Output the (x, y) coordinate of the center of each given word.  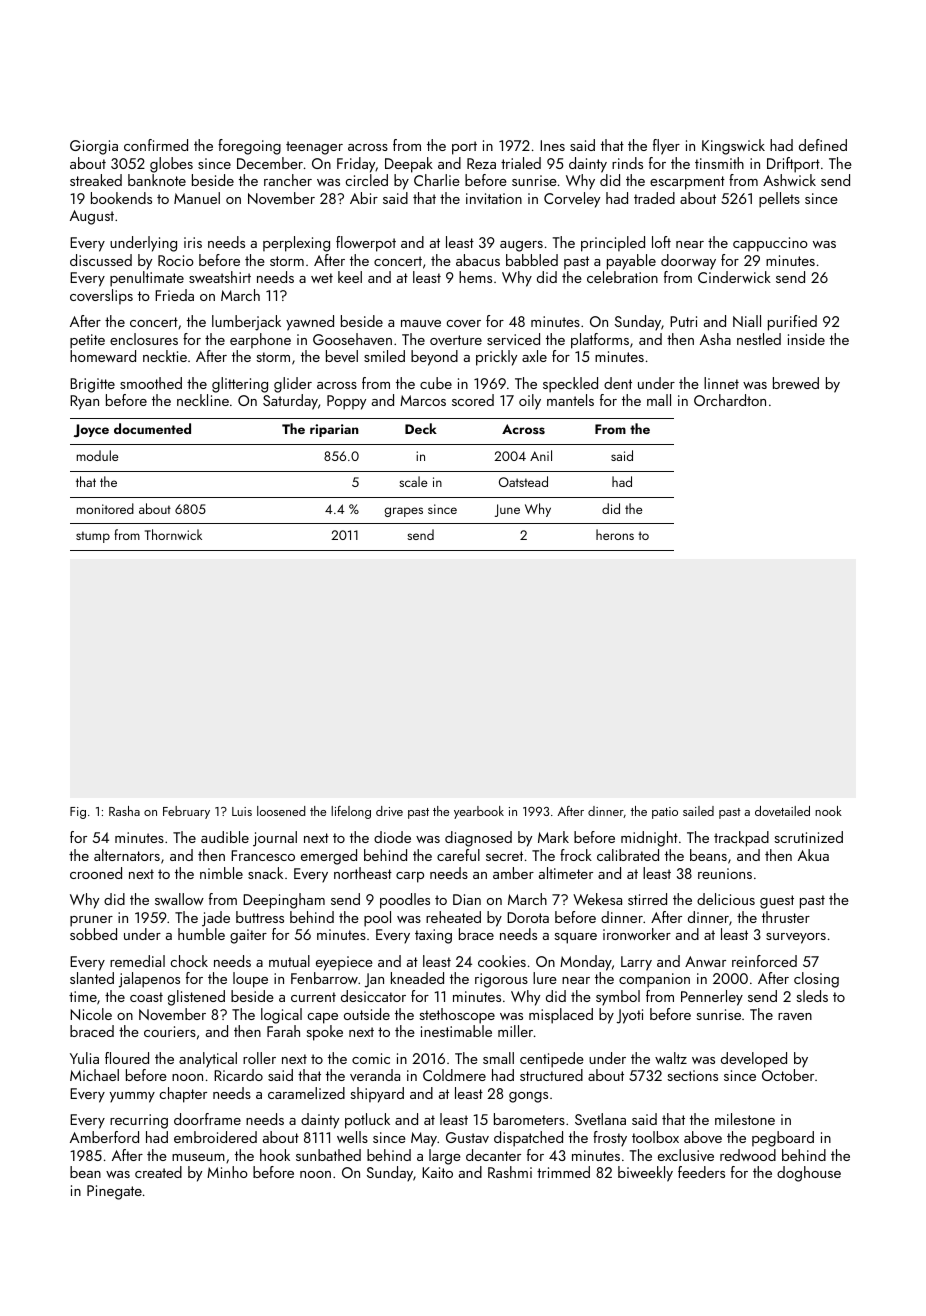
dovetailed (782, 811)
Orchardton (730, 400)
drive (389, 811)
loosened (281, 811)
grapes (404, 512)
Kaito (437, 1172)
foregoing (249, 147)
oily (530, 402)
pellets (779, 200)
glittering (240, 385)
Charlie (437, 180)
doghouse (809, 1174)
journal (275, 839)
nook (828, 811)
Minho (227, 1172)
